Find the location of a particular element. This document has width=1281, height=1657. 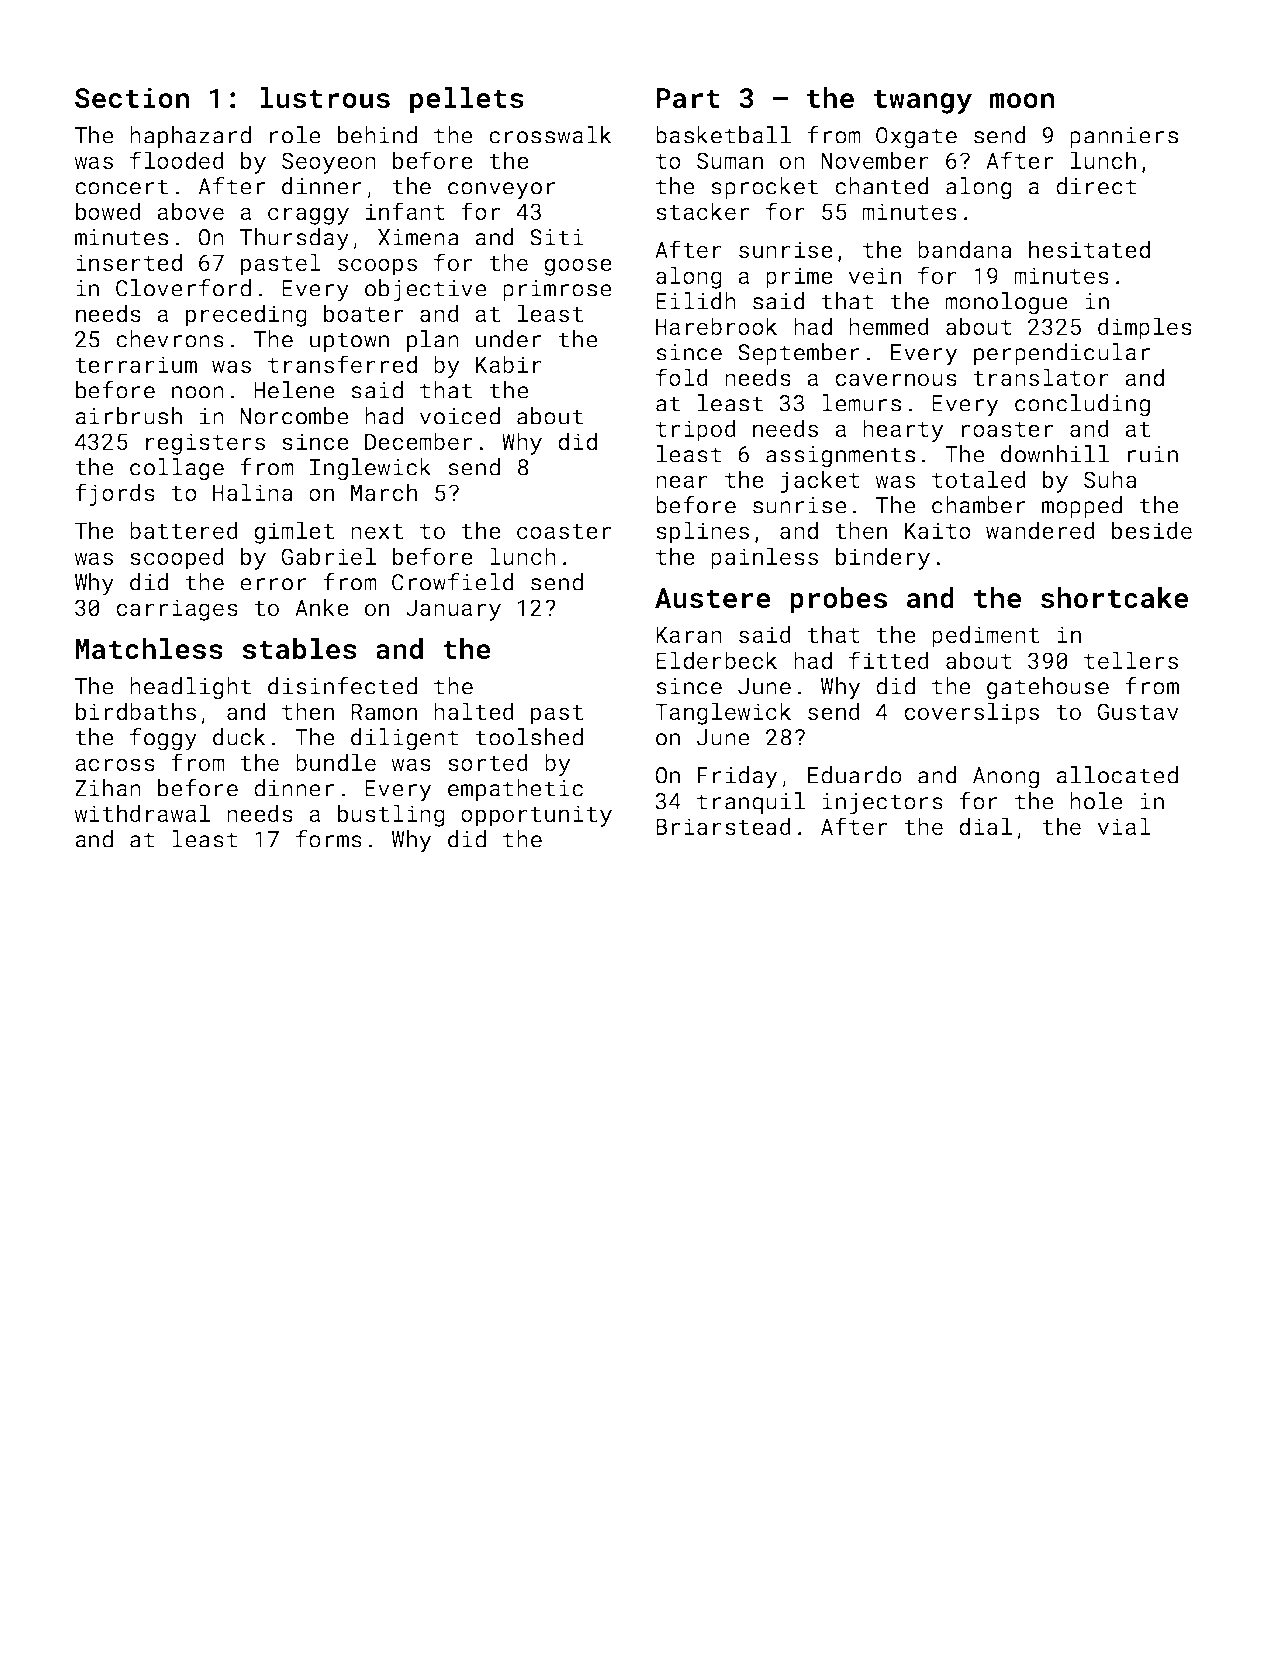

withdrawal is located at coordinates (142, 813).
